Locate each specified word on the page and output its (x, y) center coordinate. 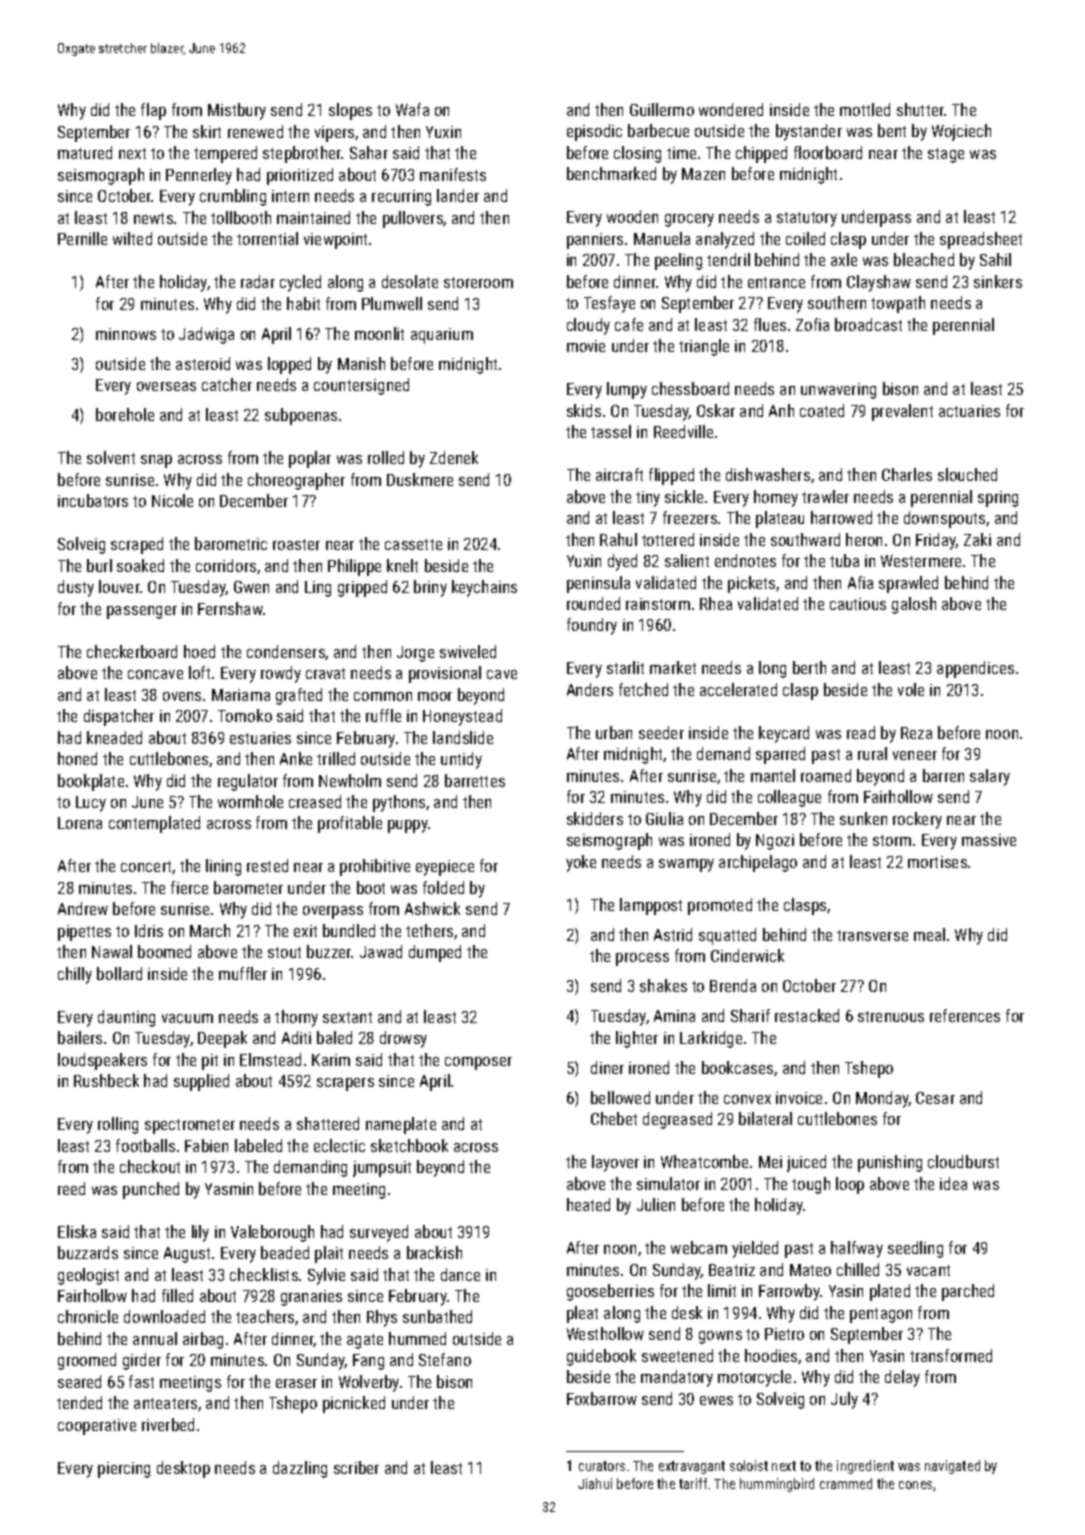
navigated (952, 1467)
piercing (124, 1470)
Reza (916, 733)
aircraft (619, 474)
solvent (111, 457)
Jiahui (595, 1483)
